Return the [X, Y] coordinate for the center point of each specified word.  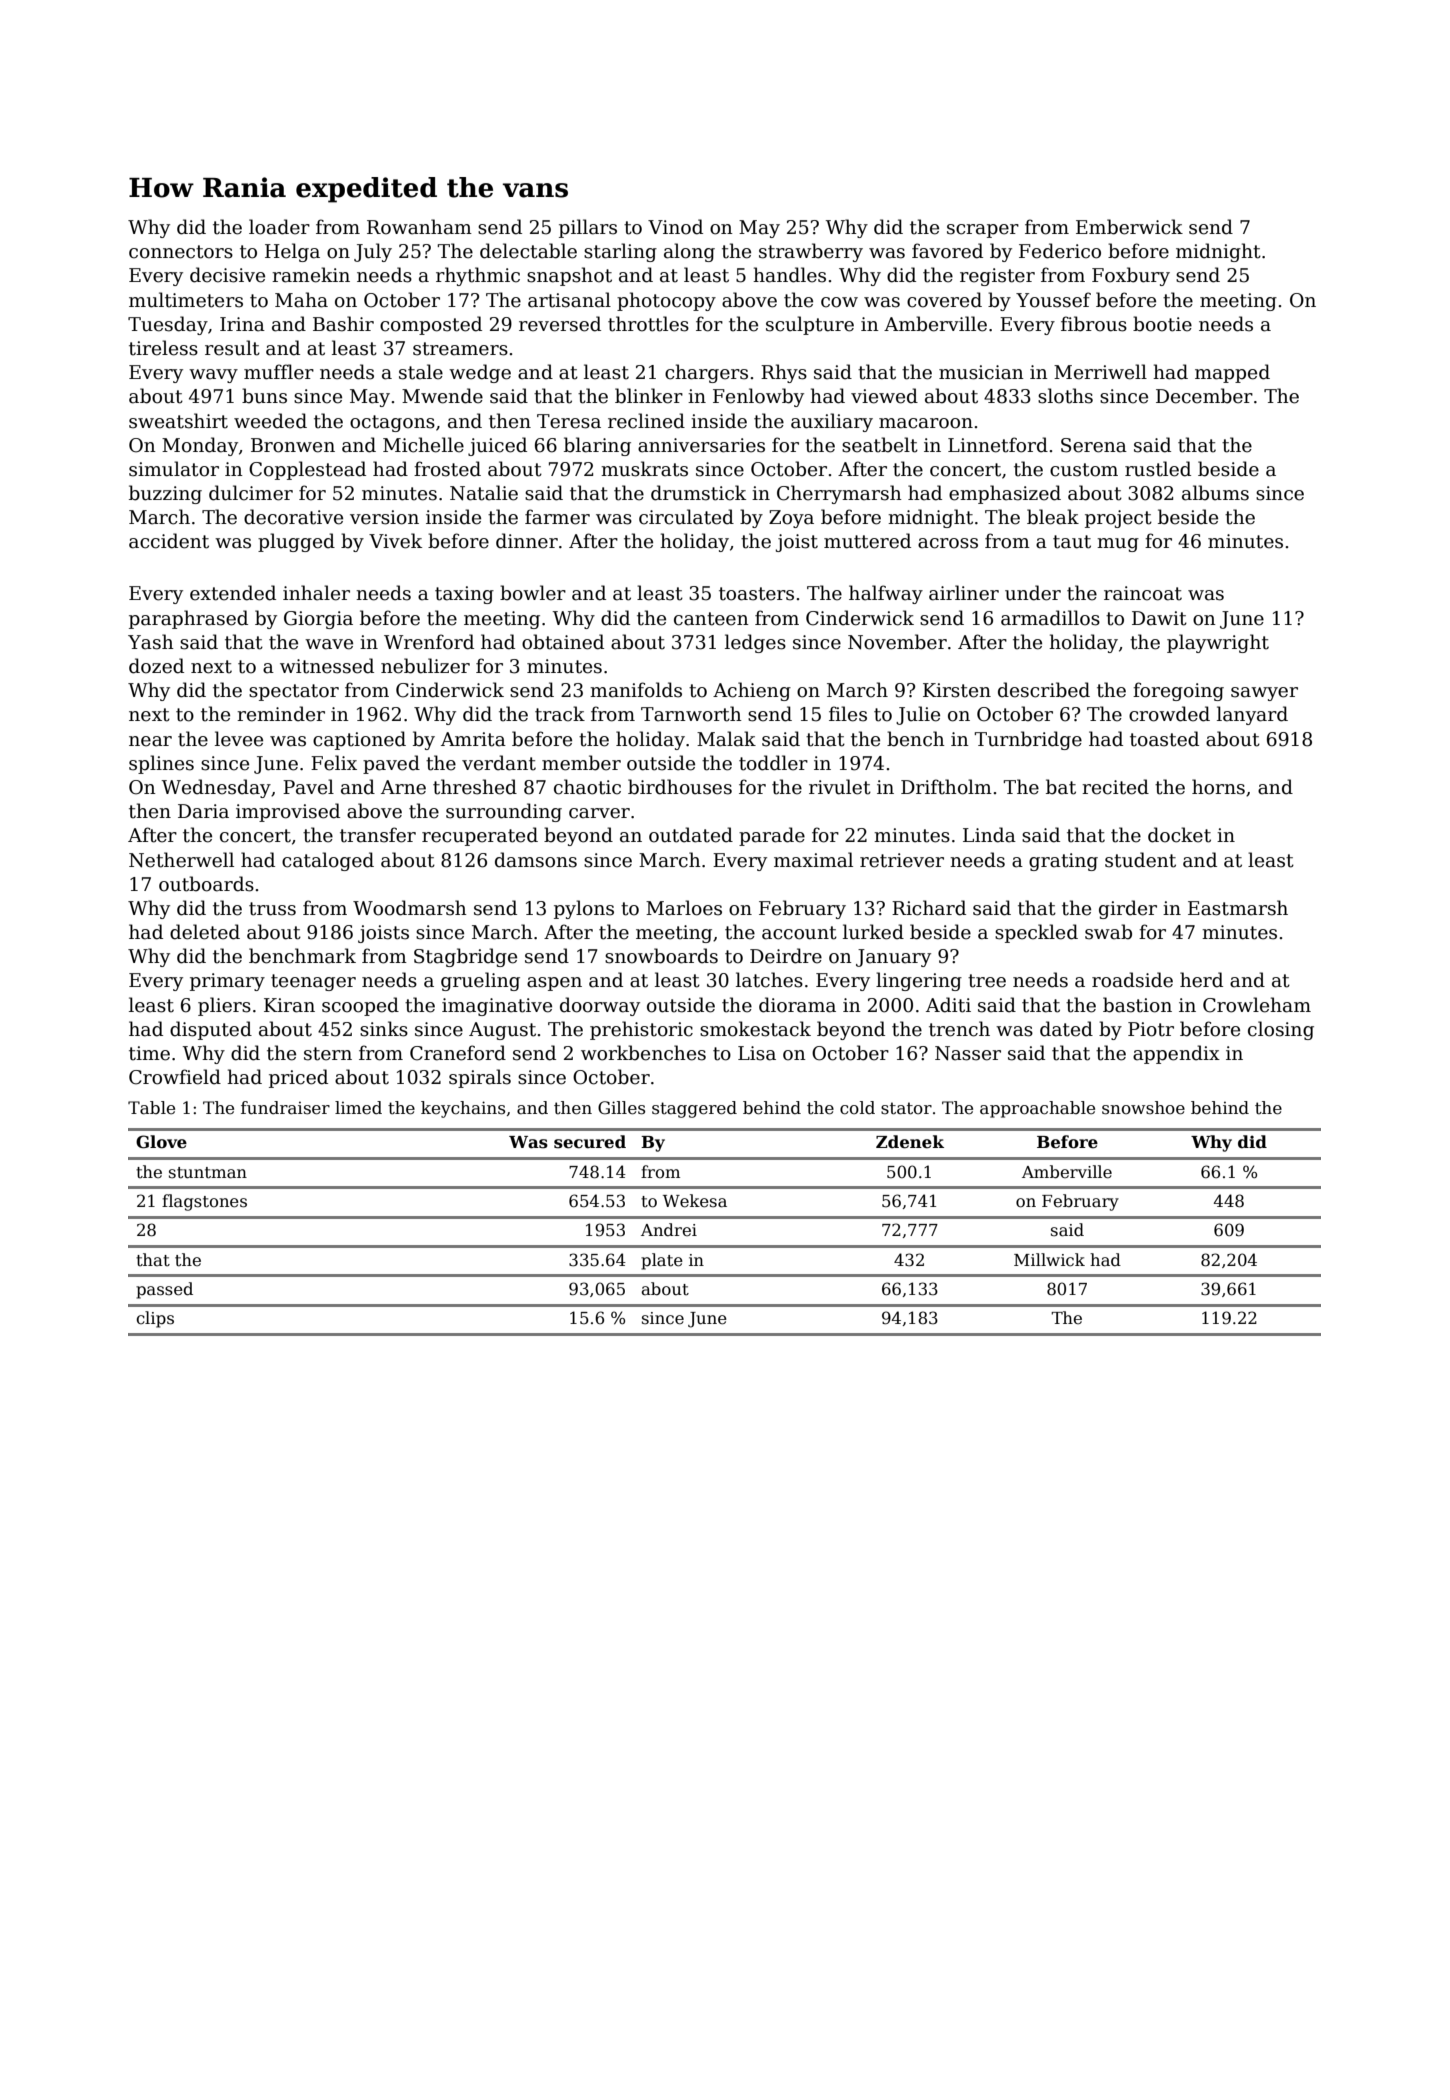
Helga [292, 252]
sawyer [1264, 694]
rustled [1158, 469]
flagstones [204, 1202]
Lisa [757, 1053]
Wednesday [216, 788]
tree [987, 981]
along [689, 252]
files [848, 714]
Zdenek [910, 1142]
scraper [983, 231]
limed [358, 1108]
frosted [447, 469]
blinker [649, 396]
